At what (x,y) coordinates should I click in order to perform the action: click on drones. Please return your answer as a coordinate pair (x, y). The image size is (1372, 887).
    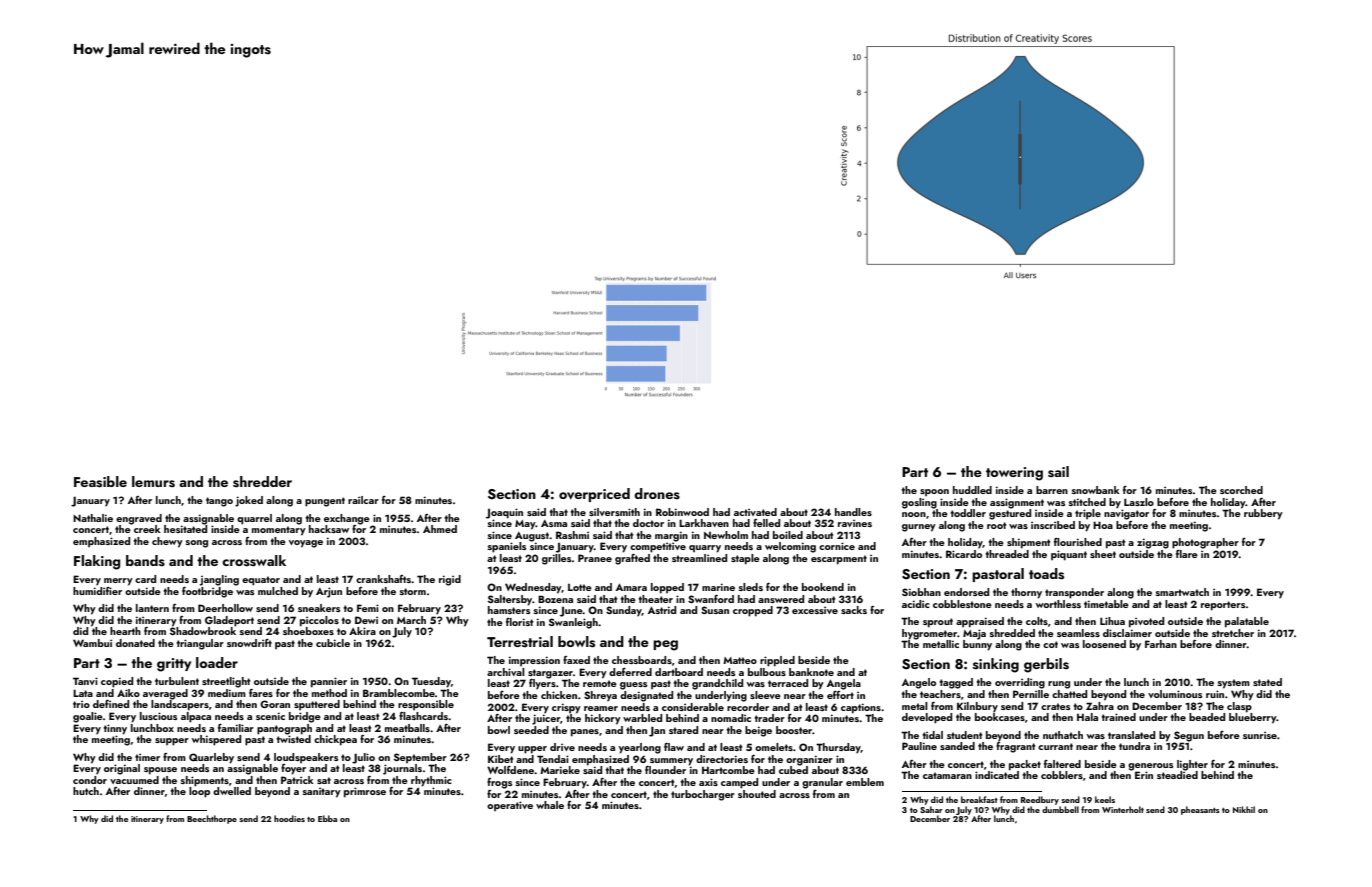
    Looking at the image, I should click on (657, 493).
